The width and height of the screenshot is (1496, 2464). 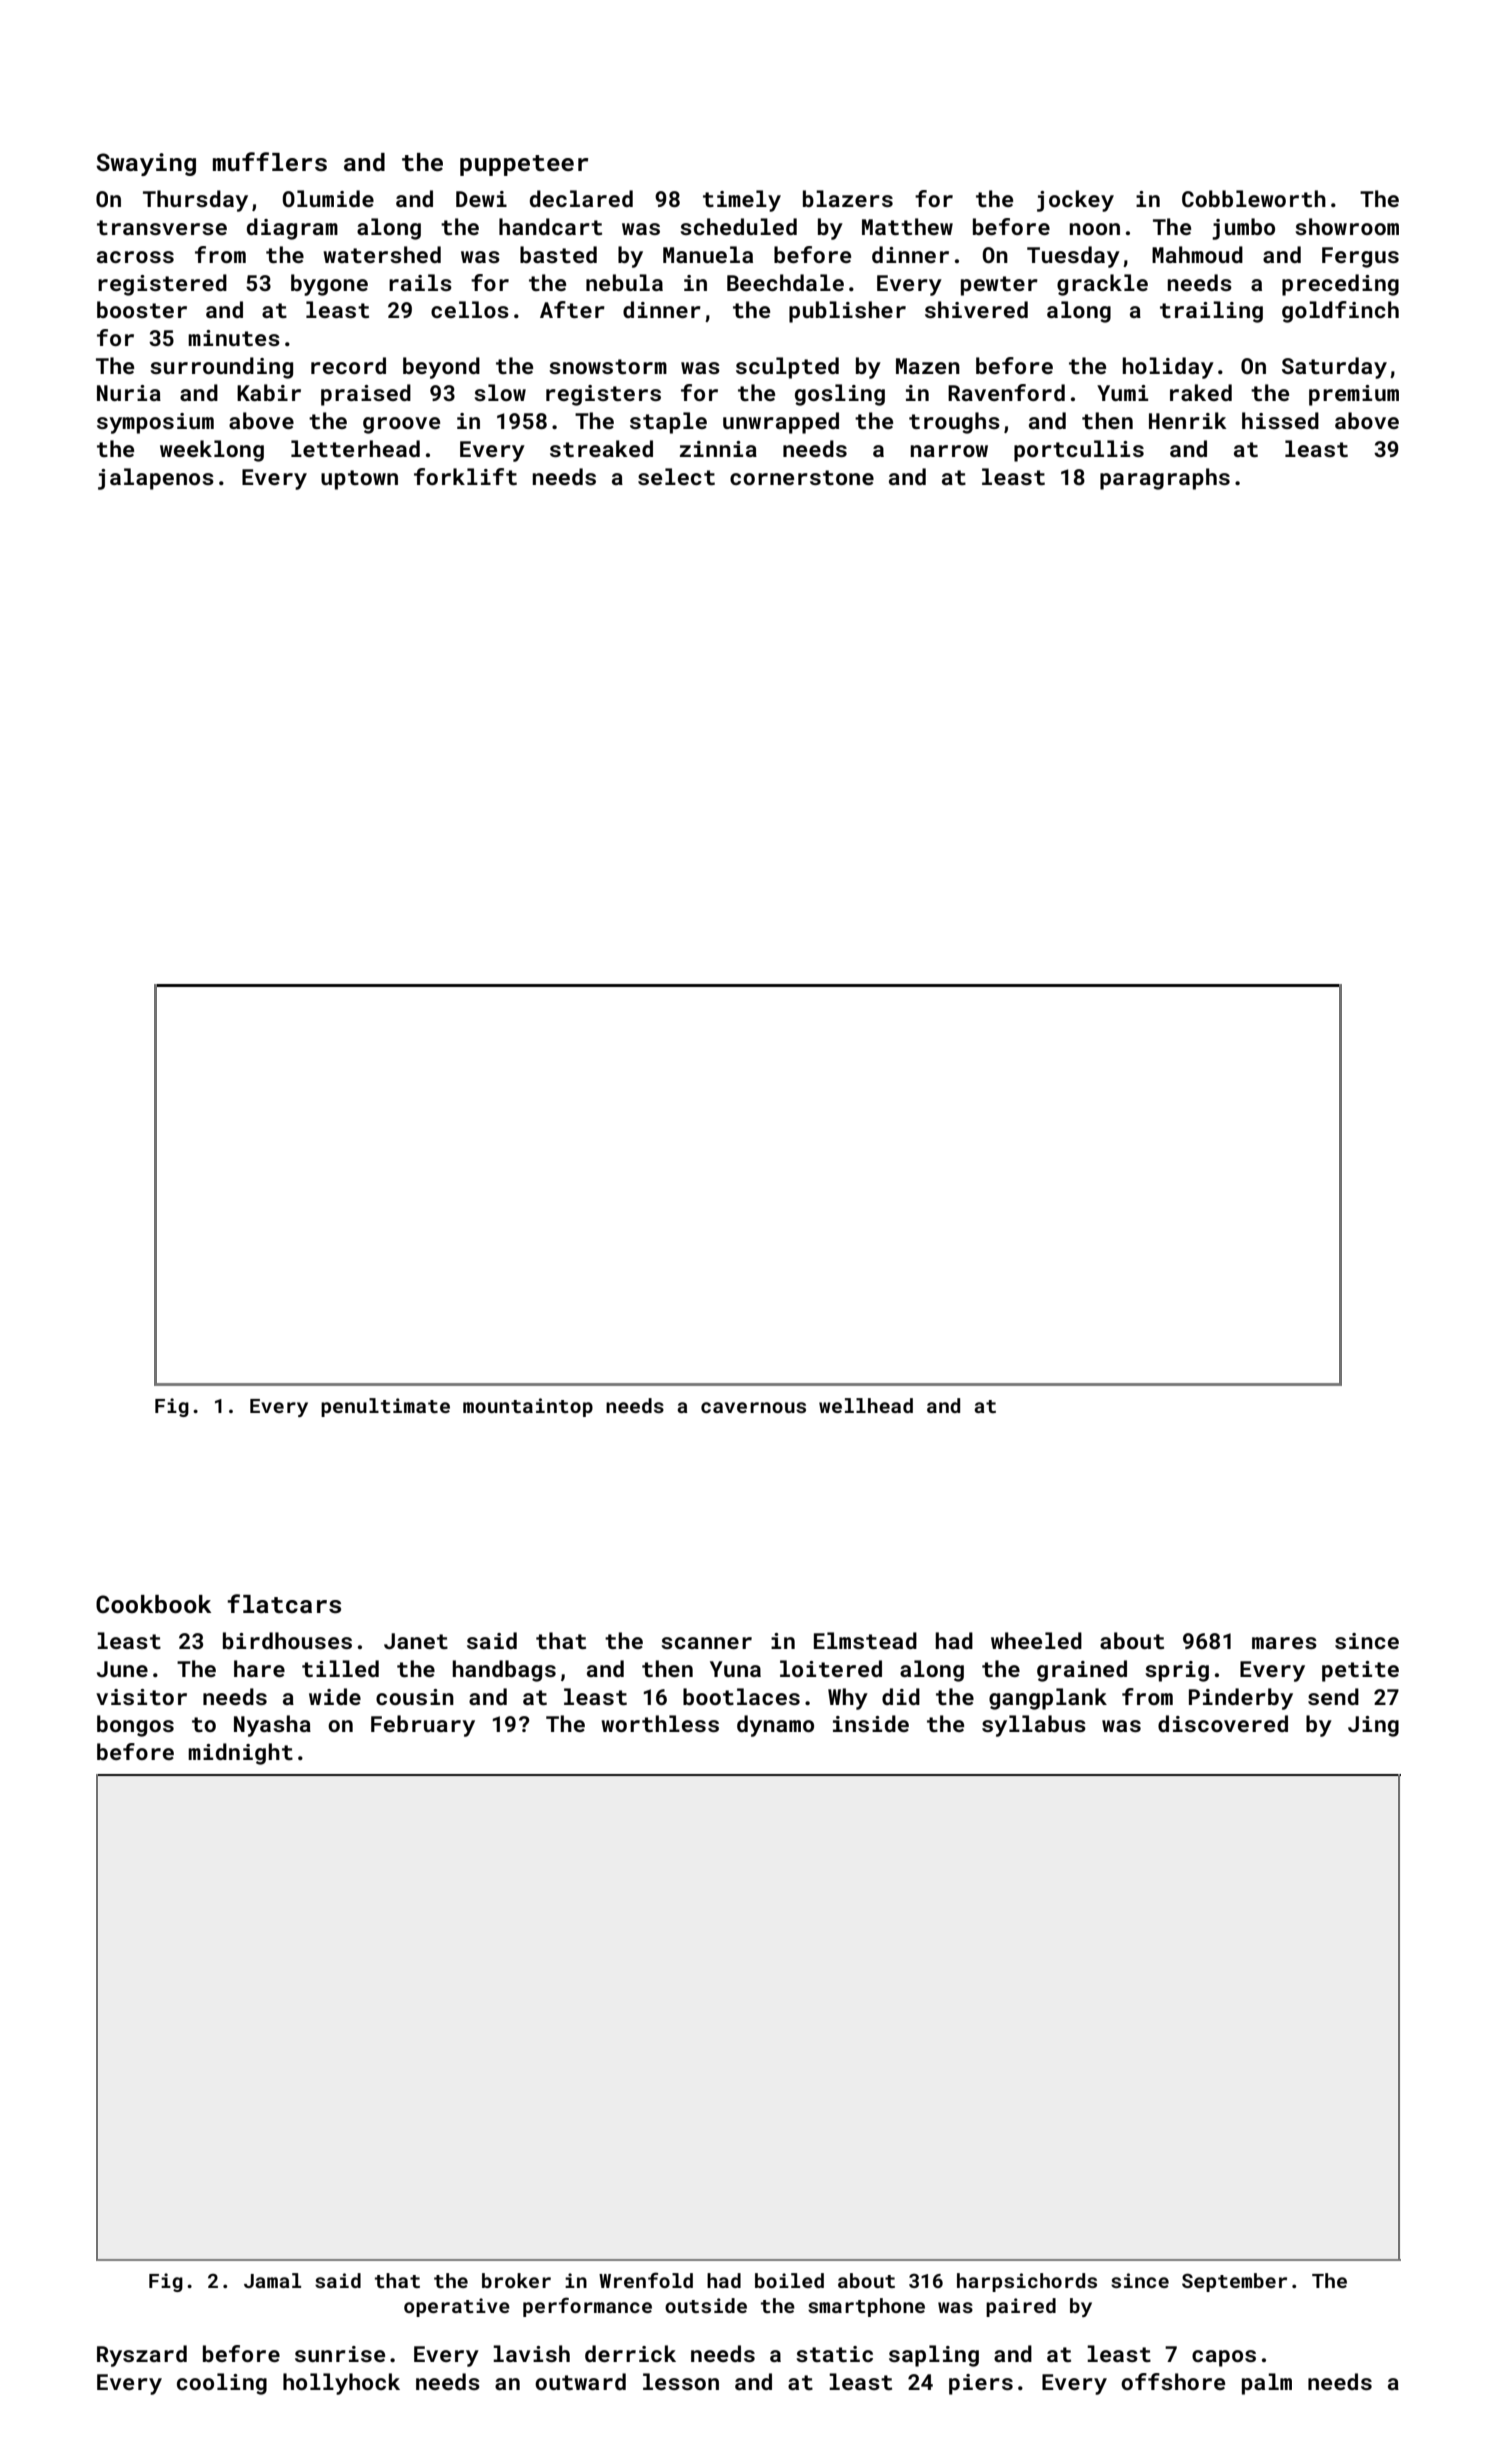 What do you see at coordinates (1165, 479) in the screenshot?
I see `paragraphs` at bounding box center [1165, 479].
